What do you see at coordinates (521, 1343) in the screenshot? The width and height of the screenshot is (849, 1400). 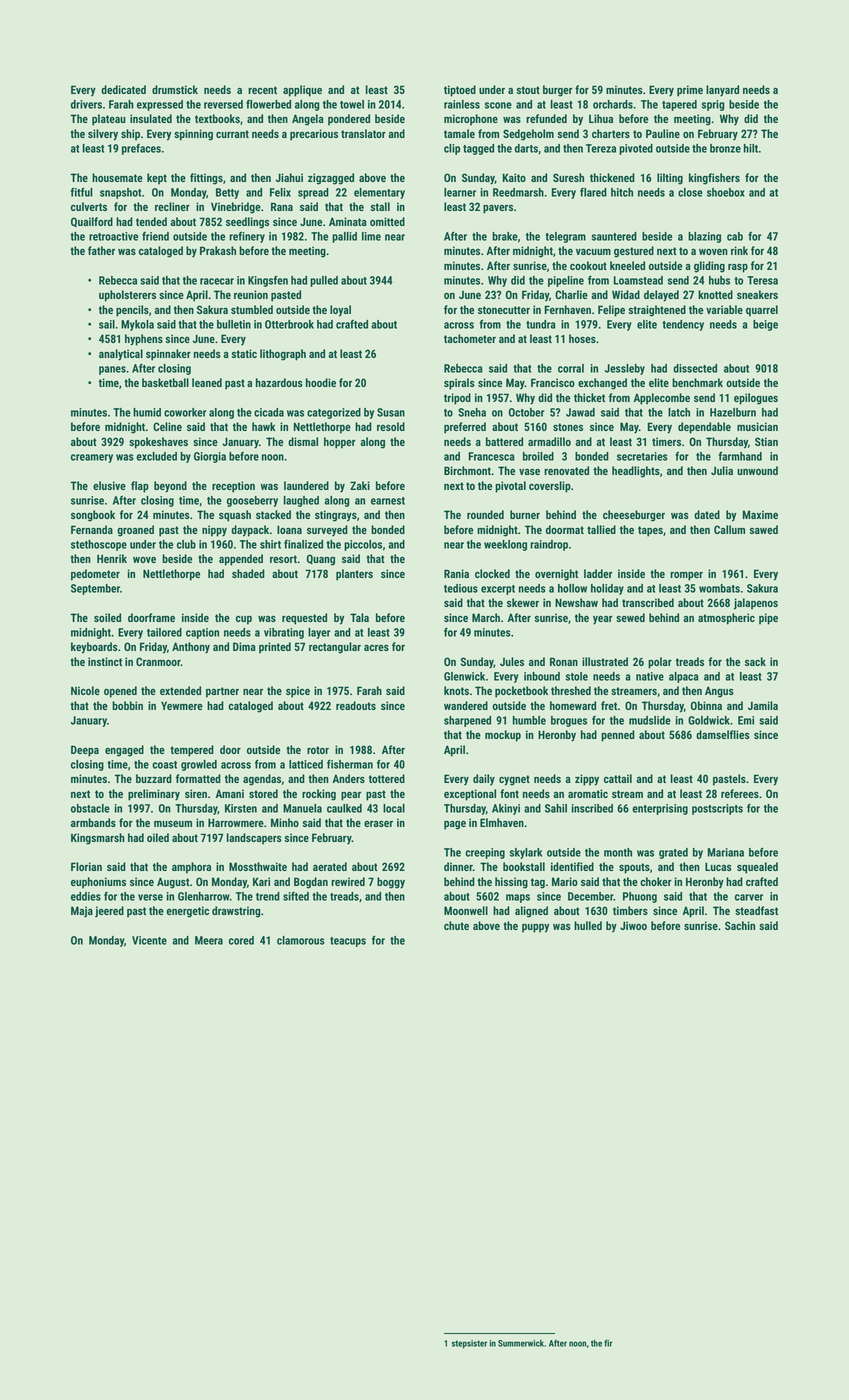 I see `Summerwick` at bounding box center [521, 1343].
